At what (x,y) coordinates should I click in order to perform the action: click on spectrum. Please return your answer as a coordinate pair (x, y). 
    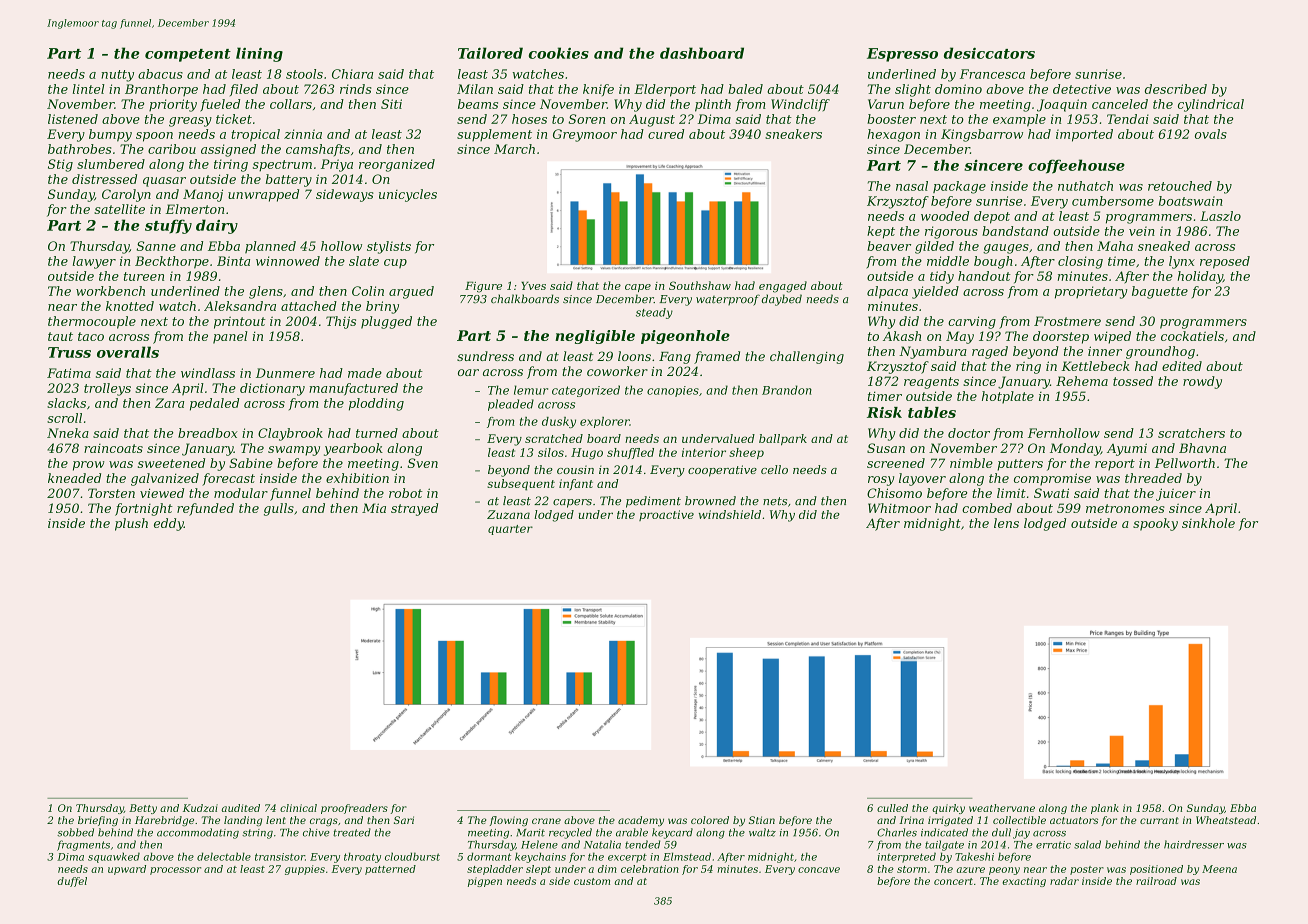
    Looking at the image, I should click on (282, 166).
